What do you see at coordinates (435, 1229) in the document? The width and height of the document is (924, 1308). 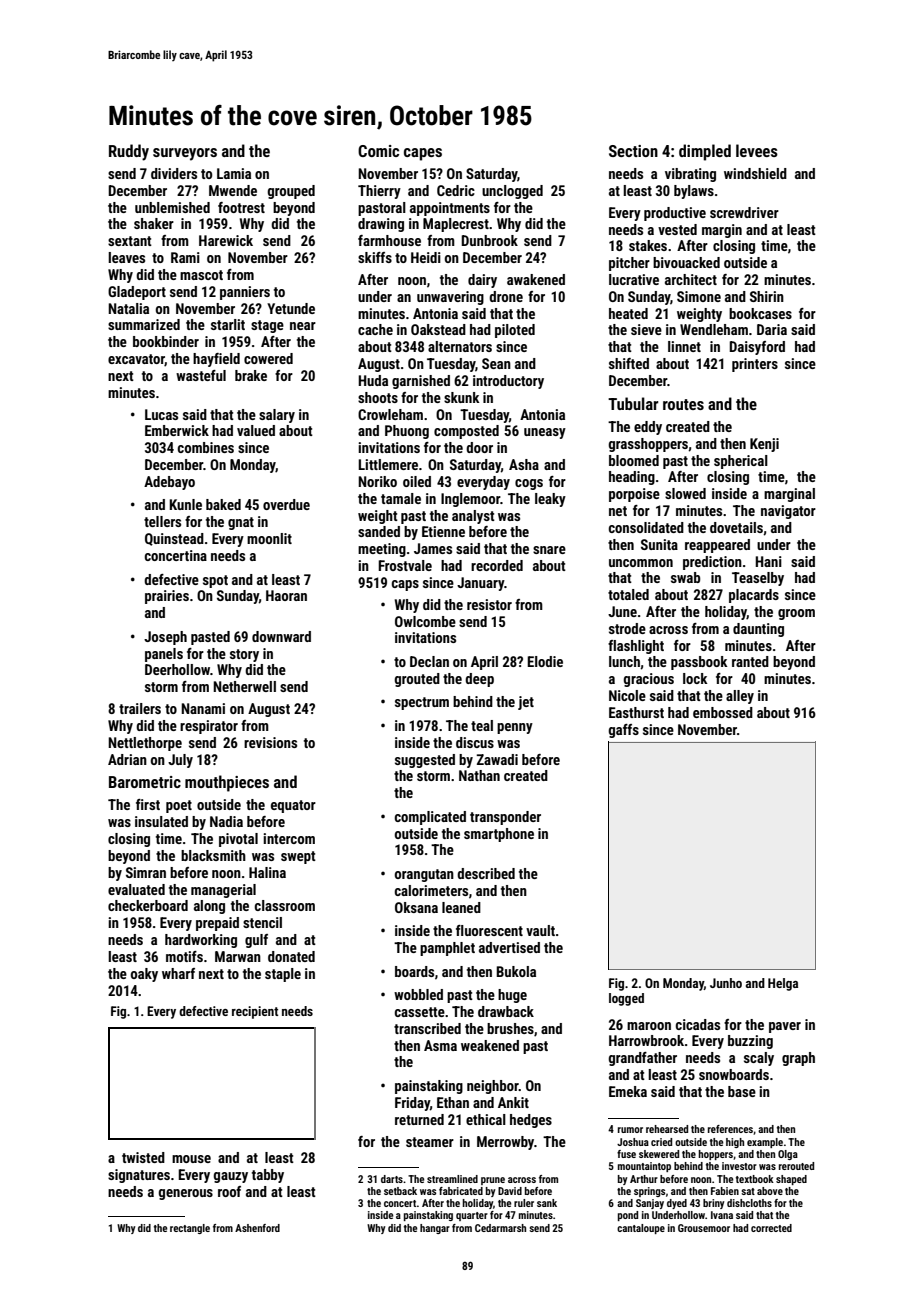 I see `hangar` at bounding box center [435, 1229].
